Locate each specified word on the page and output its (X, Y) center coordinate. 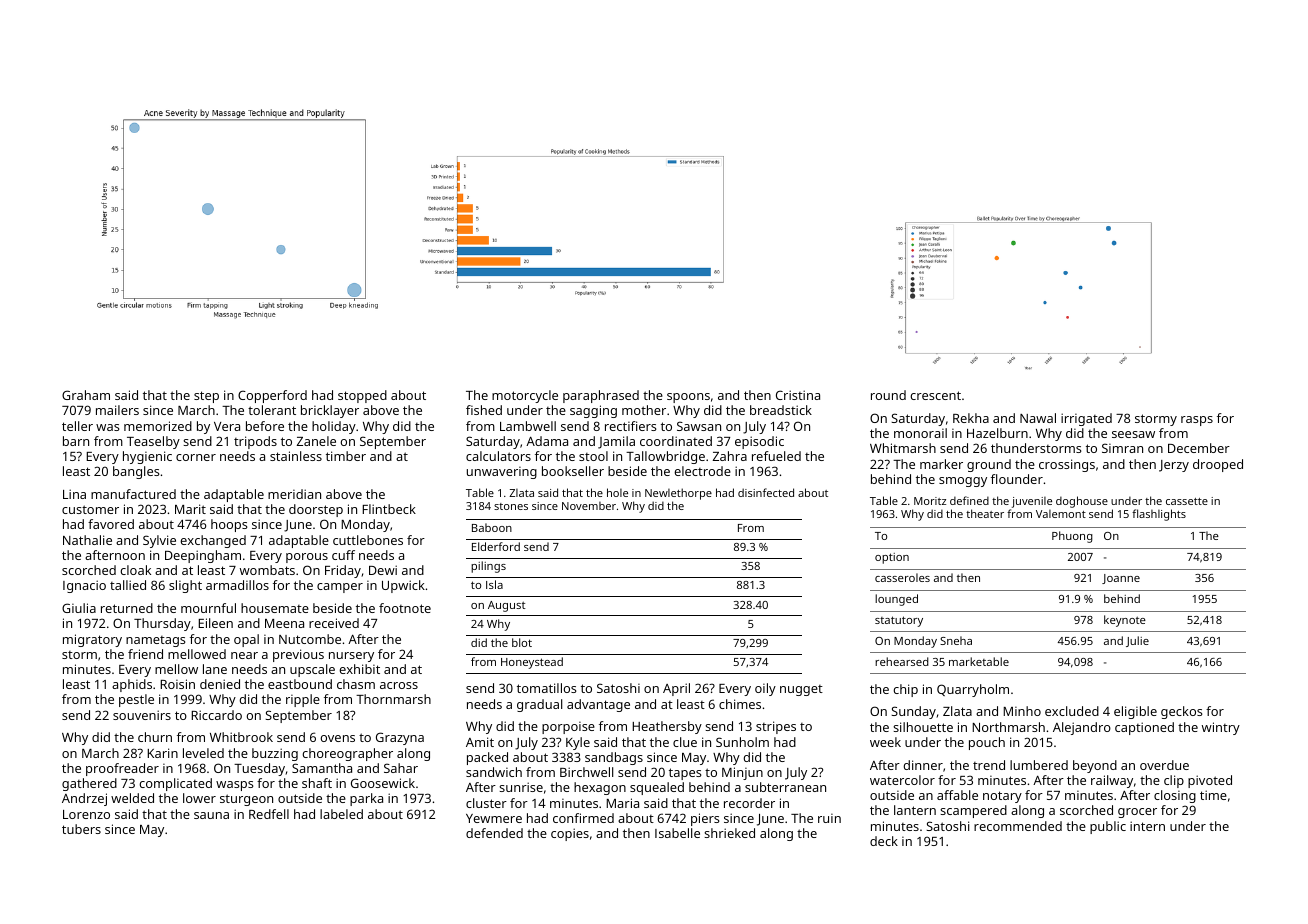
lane (215, 669)
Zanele (316, 441)
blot (522, 642)
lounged (896, 600)
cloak (135, 570)
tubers (81, 829)
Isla (494, 584)
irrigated (1086, 419)
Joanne (1121, 579)
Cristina (798, 395)
